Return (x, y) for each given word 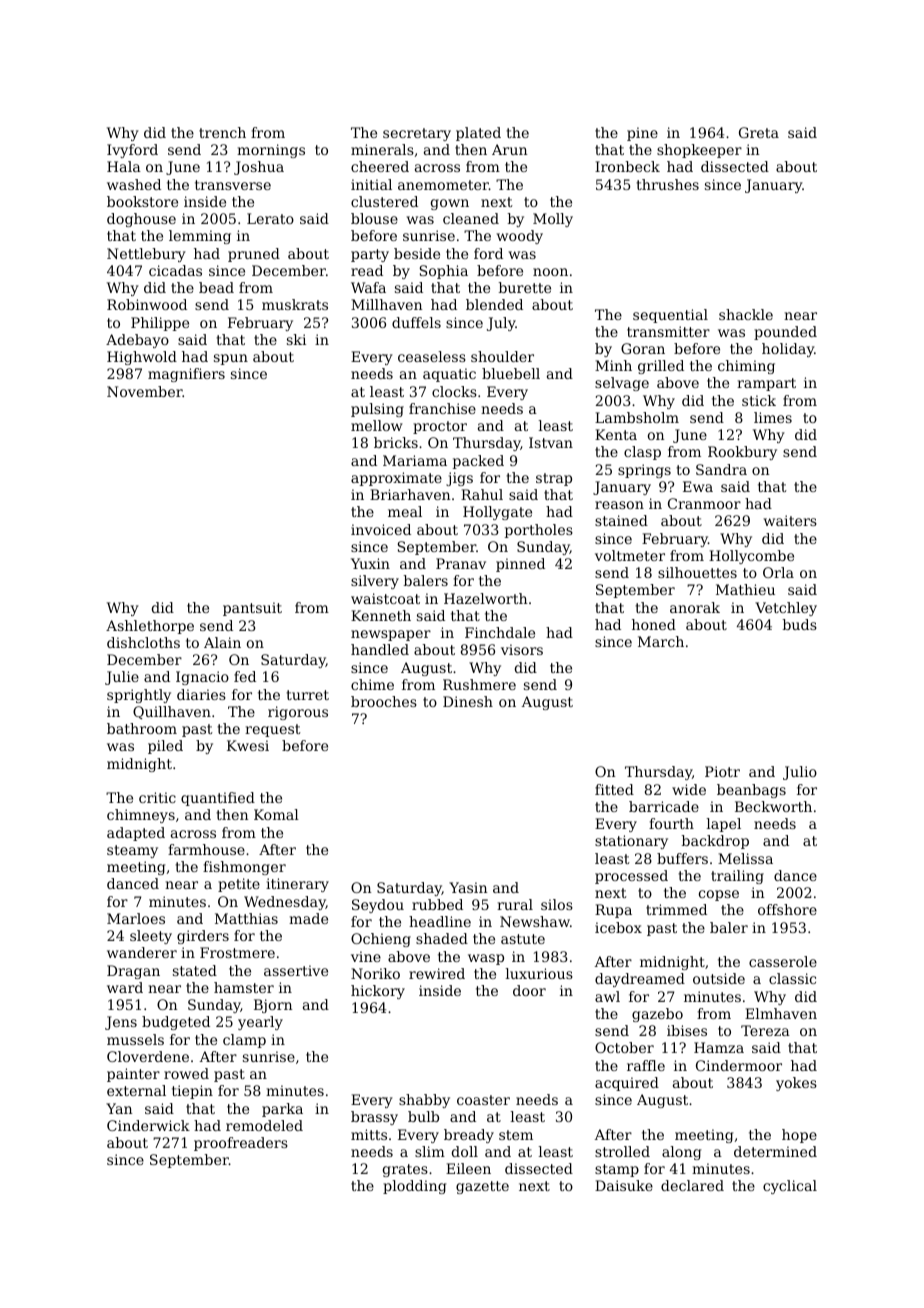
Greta (759, 132)
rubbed (437, 904)
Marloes (136, 918)
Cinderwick (148, 1125)
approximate (396, 479)
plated (478, 134)
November (145, 391)
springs (644, 471)
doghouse (141, 220)
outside (719, 978)
